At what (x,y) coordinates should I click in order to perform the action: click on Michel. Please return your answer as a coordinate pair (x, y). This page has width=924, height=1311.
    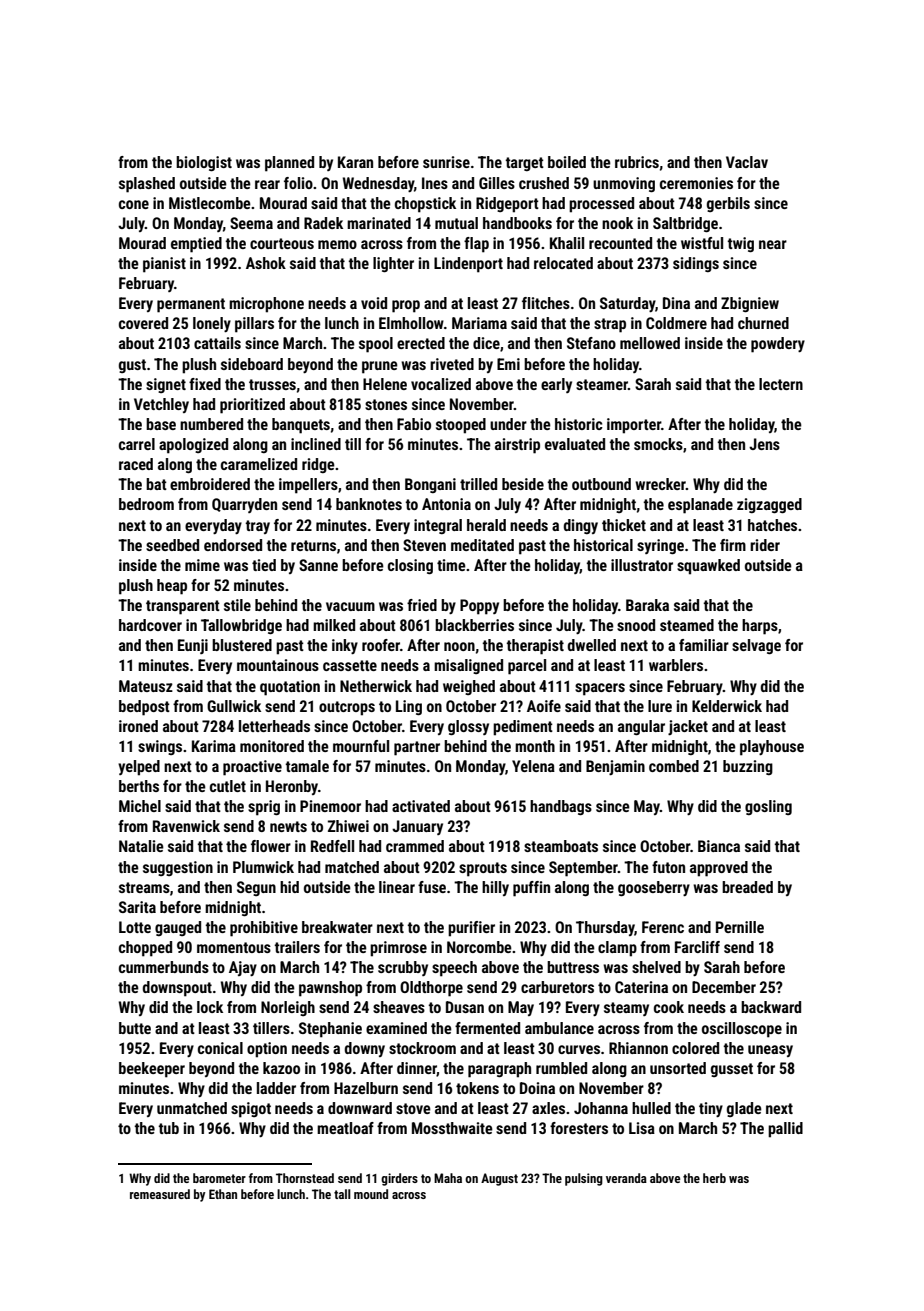
    Looking at the image, I should click on (140, 806).
